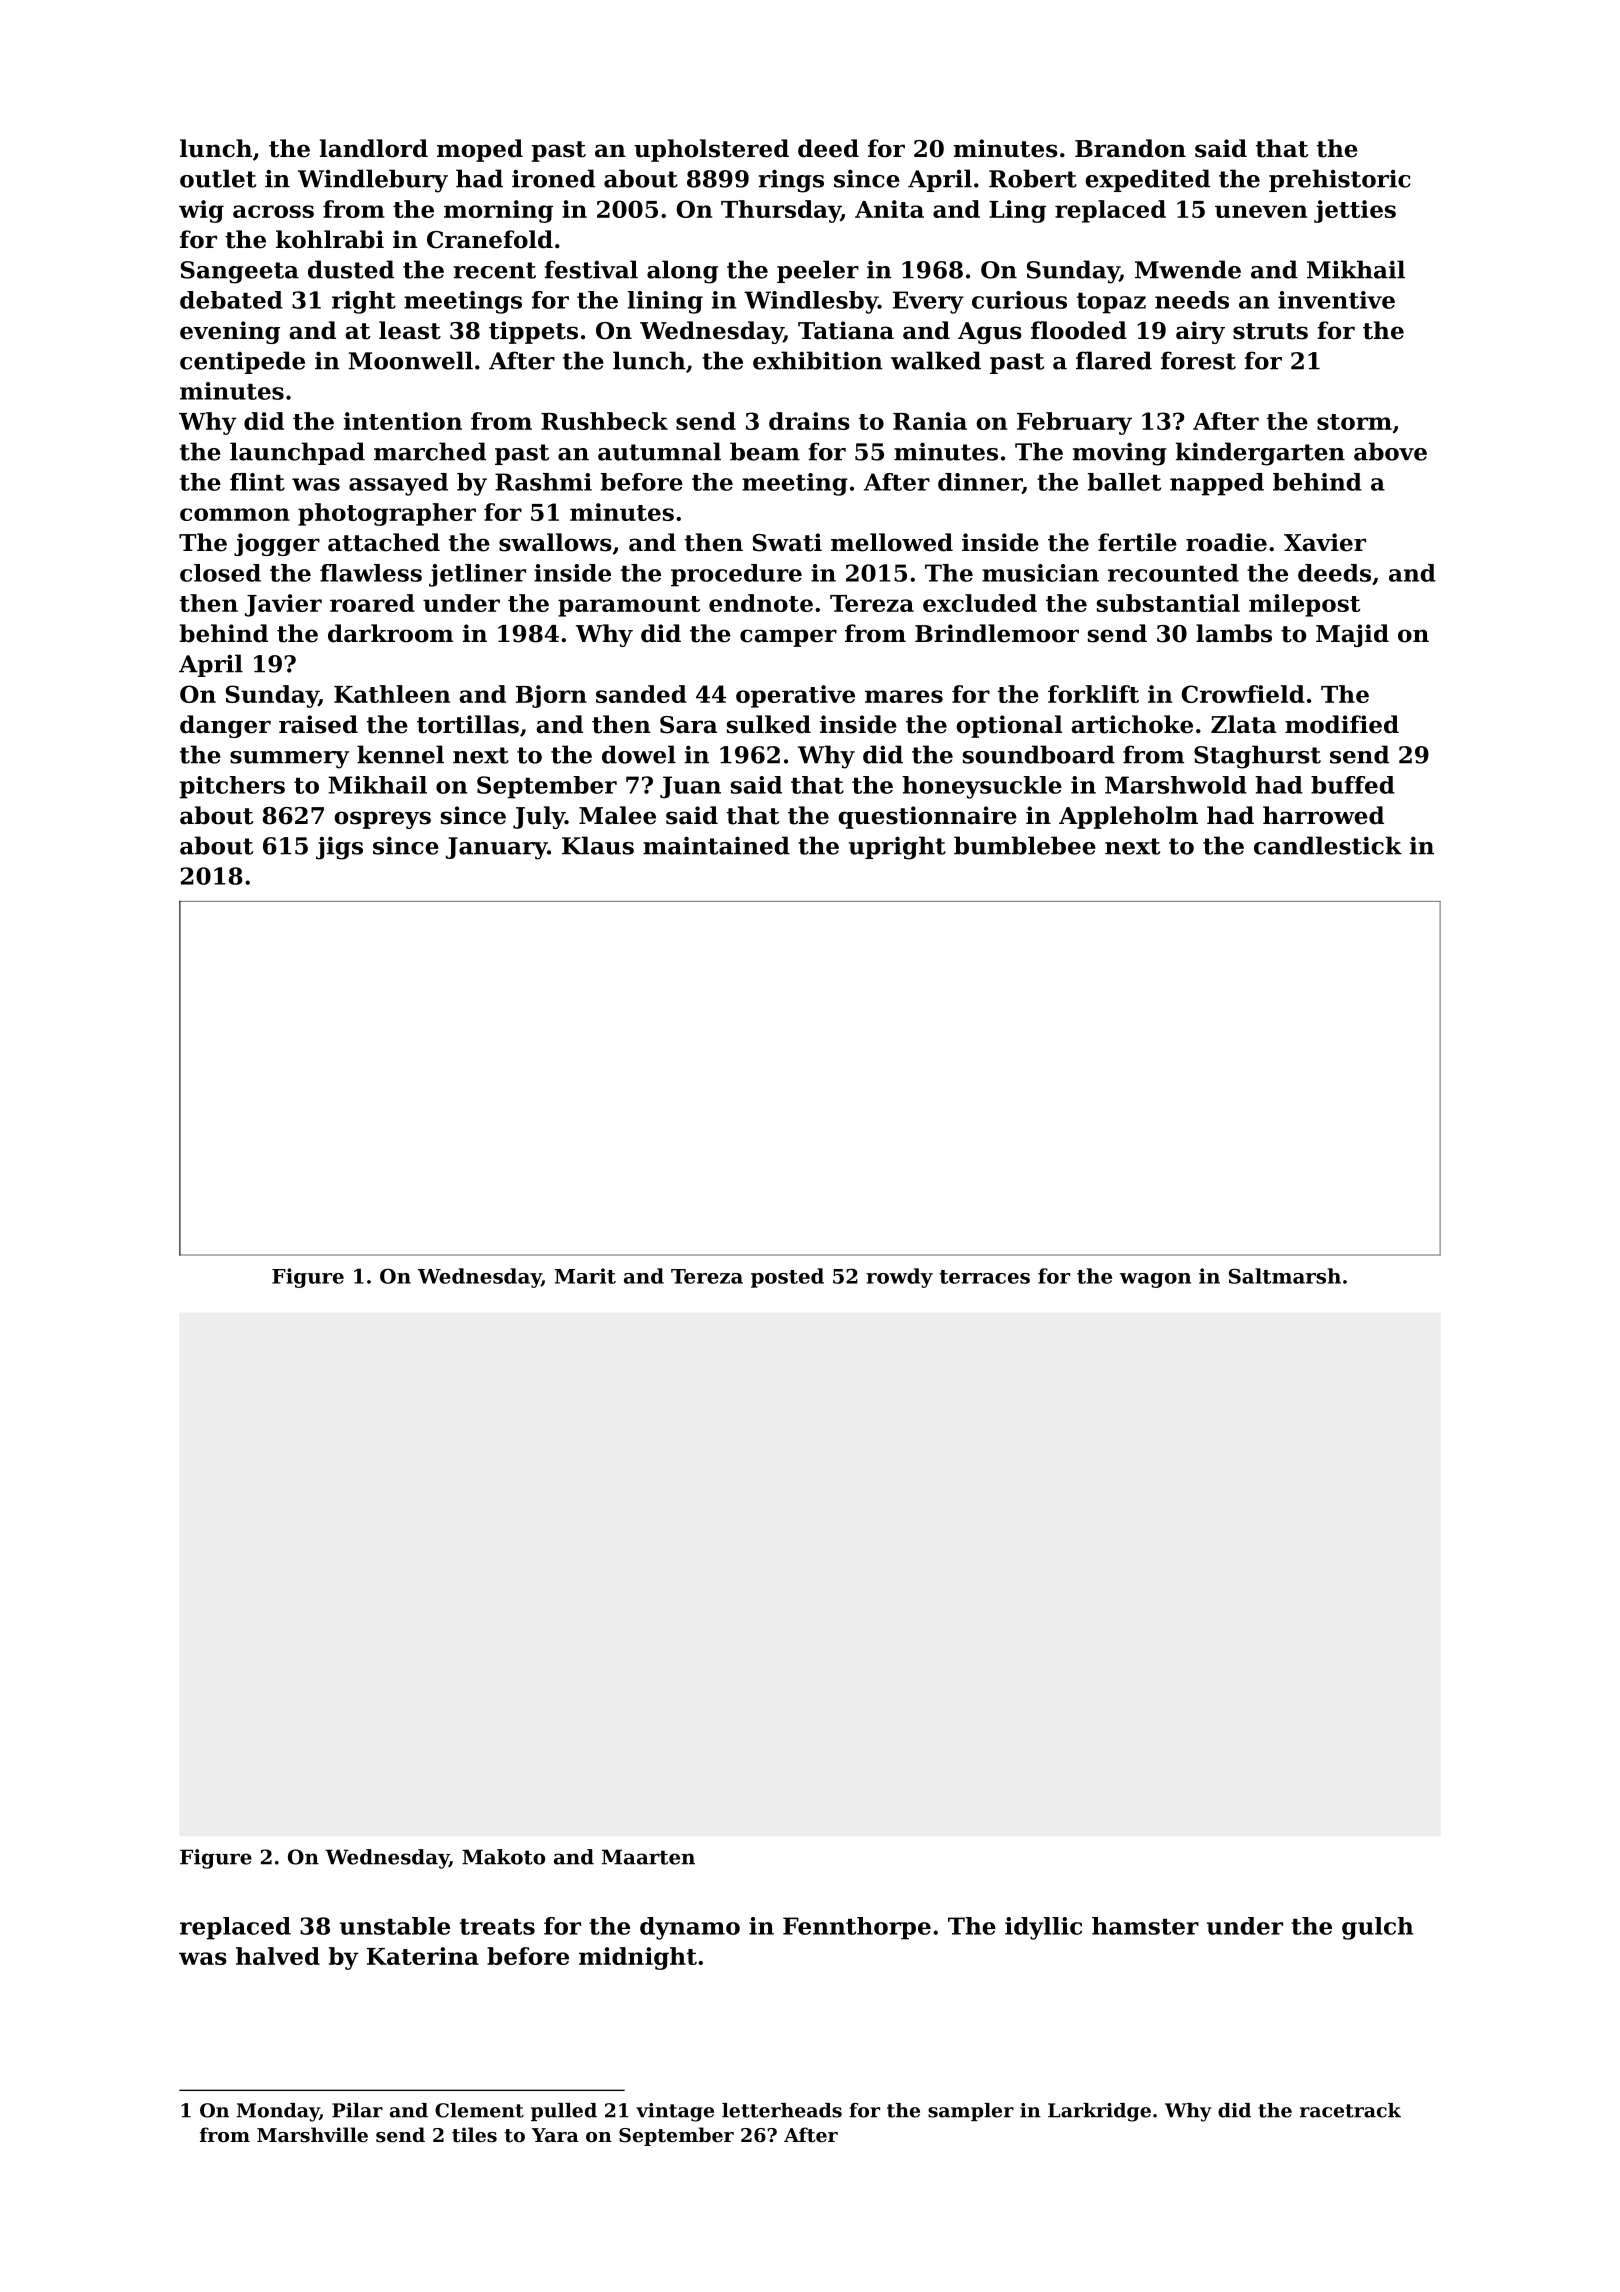 This screenshot has height=2292, width=1620. What do you see at coordinates (374, 148) in the screenshot?
I see `landlord` at bounding box center [374, 148].
